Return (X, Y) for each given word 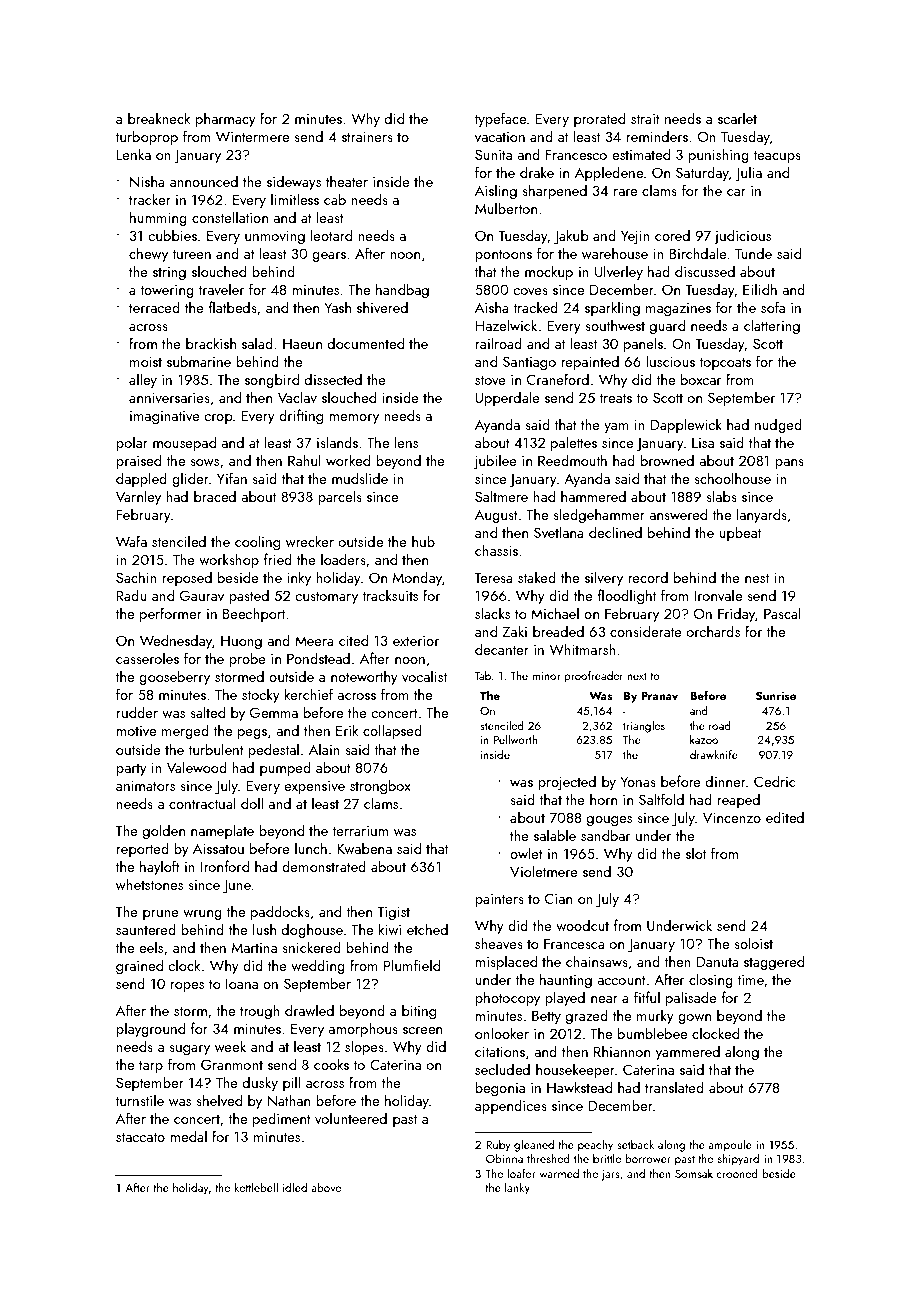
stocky (261, 695)
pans (789, 464)
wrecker (310, 541)
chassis (496, 550)
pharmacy (226, 119)
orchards (713, 631)
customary (326, 598)
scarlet (737, 118)
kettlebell (256, 1187)
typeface (500, 119)
